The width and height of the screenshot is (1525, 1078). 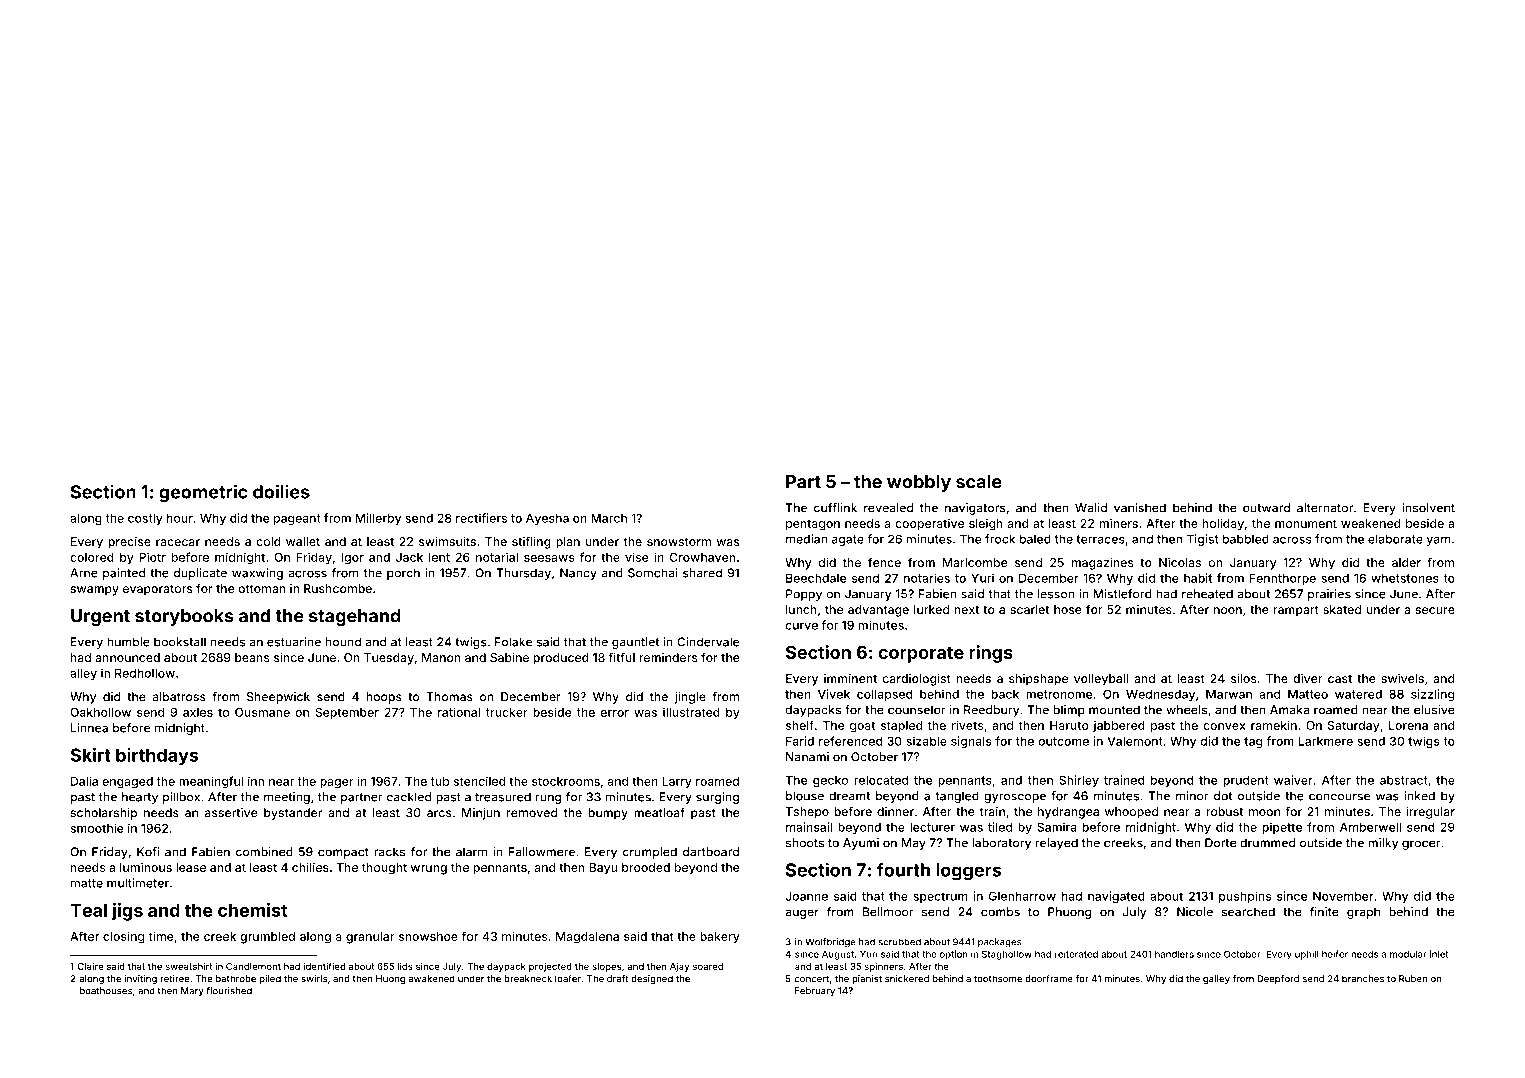 What do you see at coordinates (203, 493) in the screenshot?
I see `geometric` at bounding box center [203, 493].
